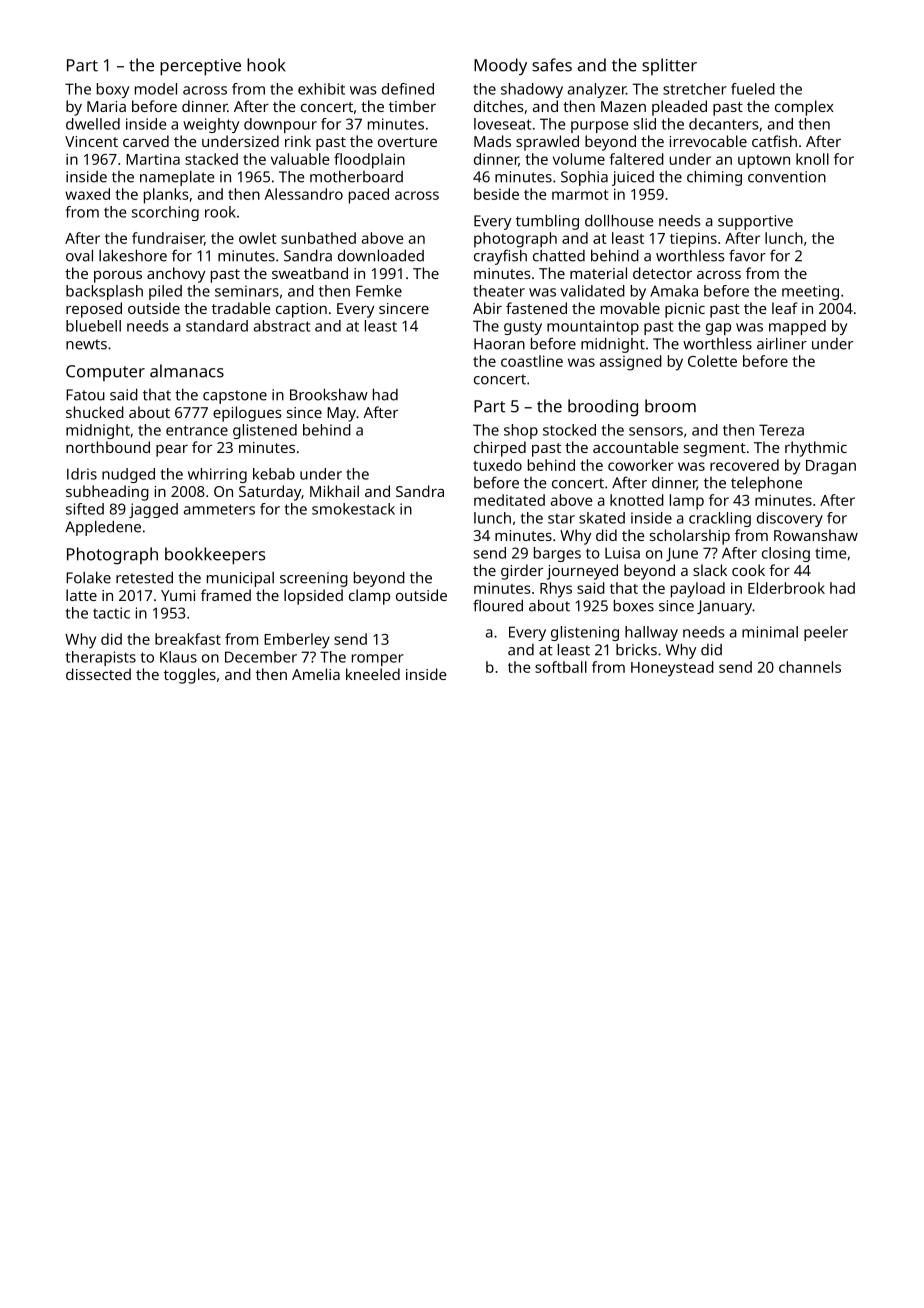 The height and width of the image is (1308, 924). Describe the element at coordinates (804, 108) in the image. I see `complex` at that location.
